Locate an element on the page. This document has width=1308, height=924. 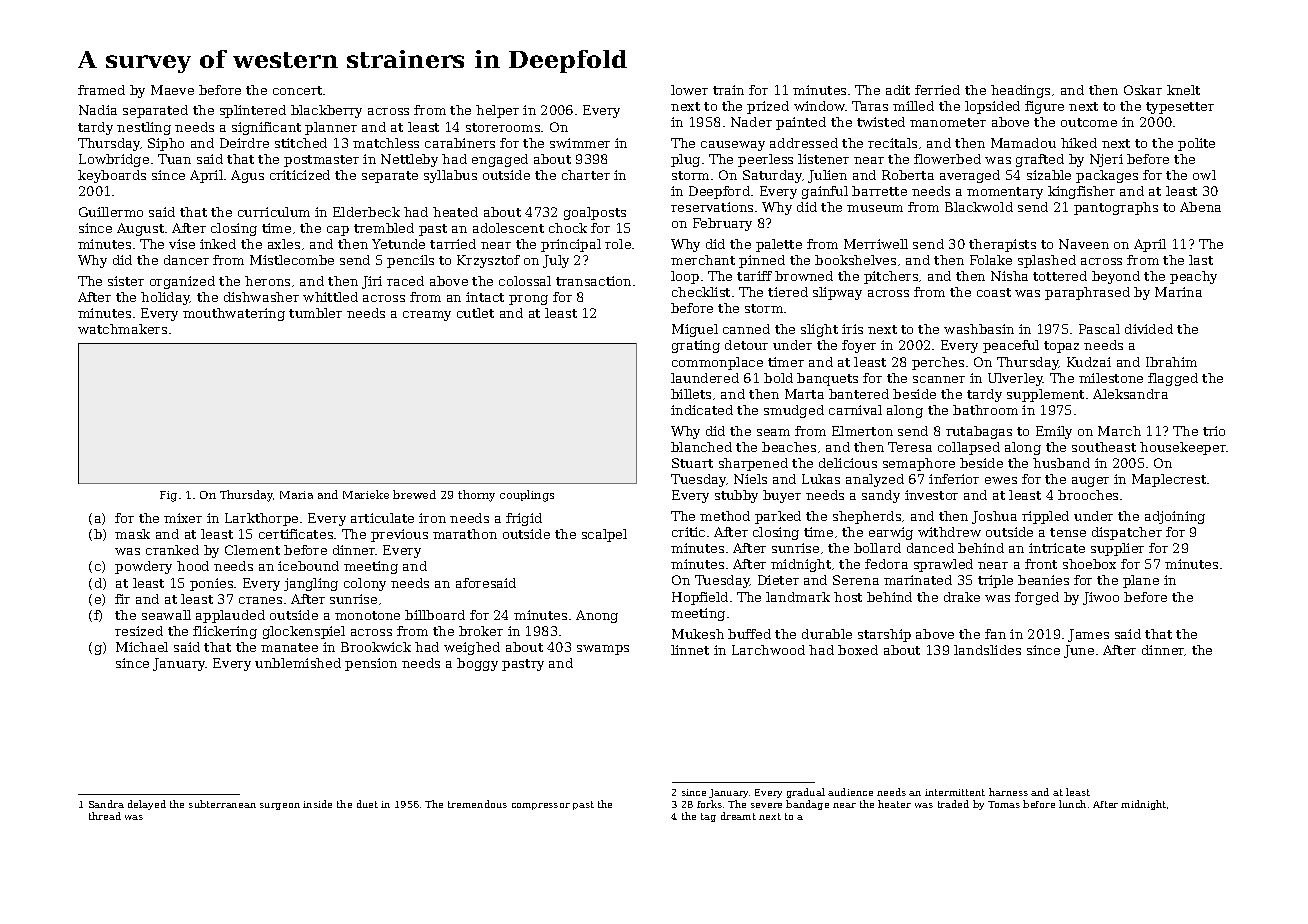
peachy is located at coordinates (1193, 277).
